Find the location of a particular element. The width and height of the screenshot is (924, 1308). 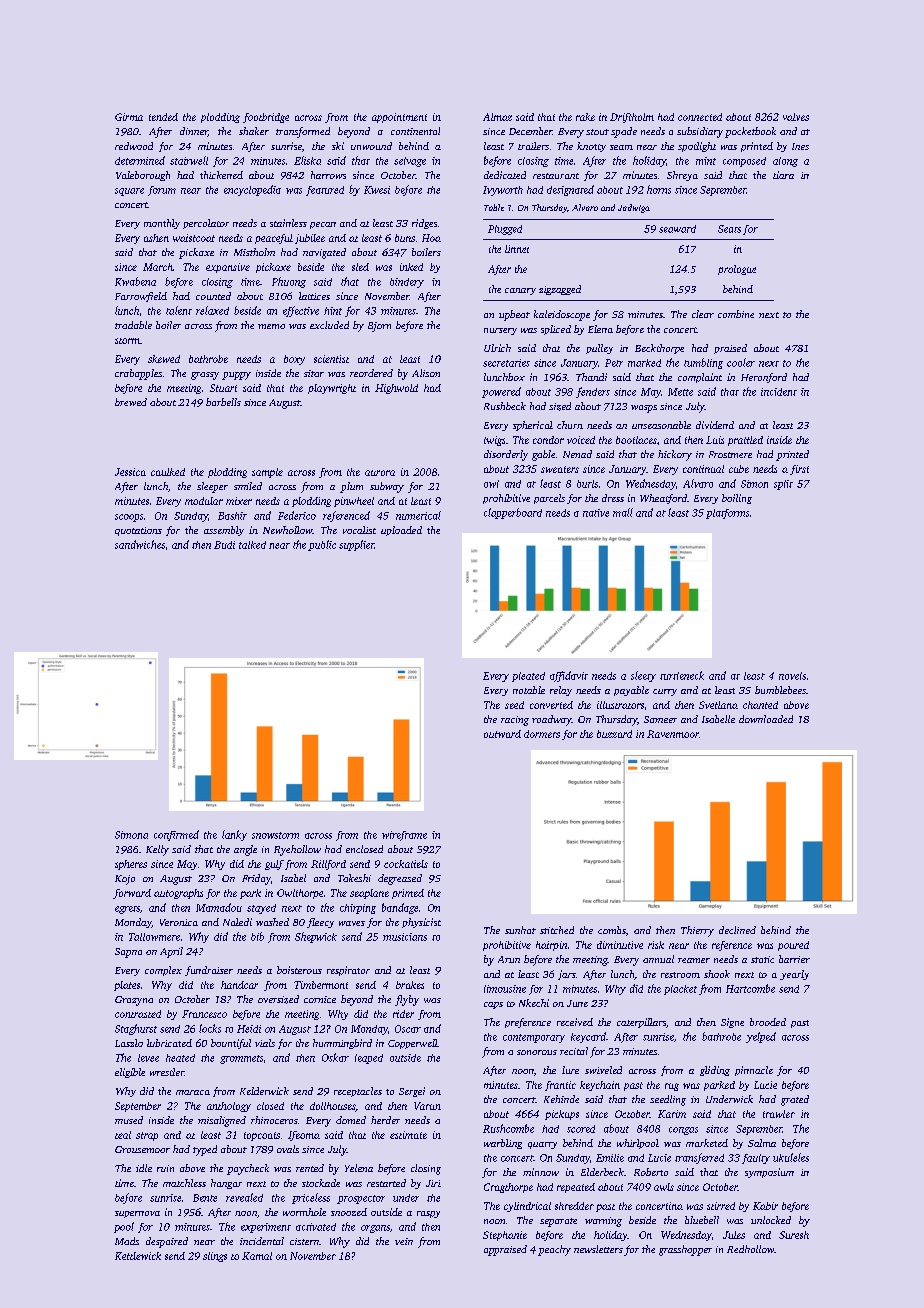

Highwold is located at coordinates (396, 389).
